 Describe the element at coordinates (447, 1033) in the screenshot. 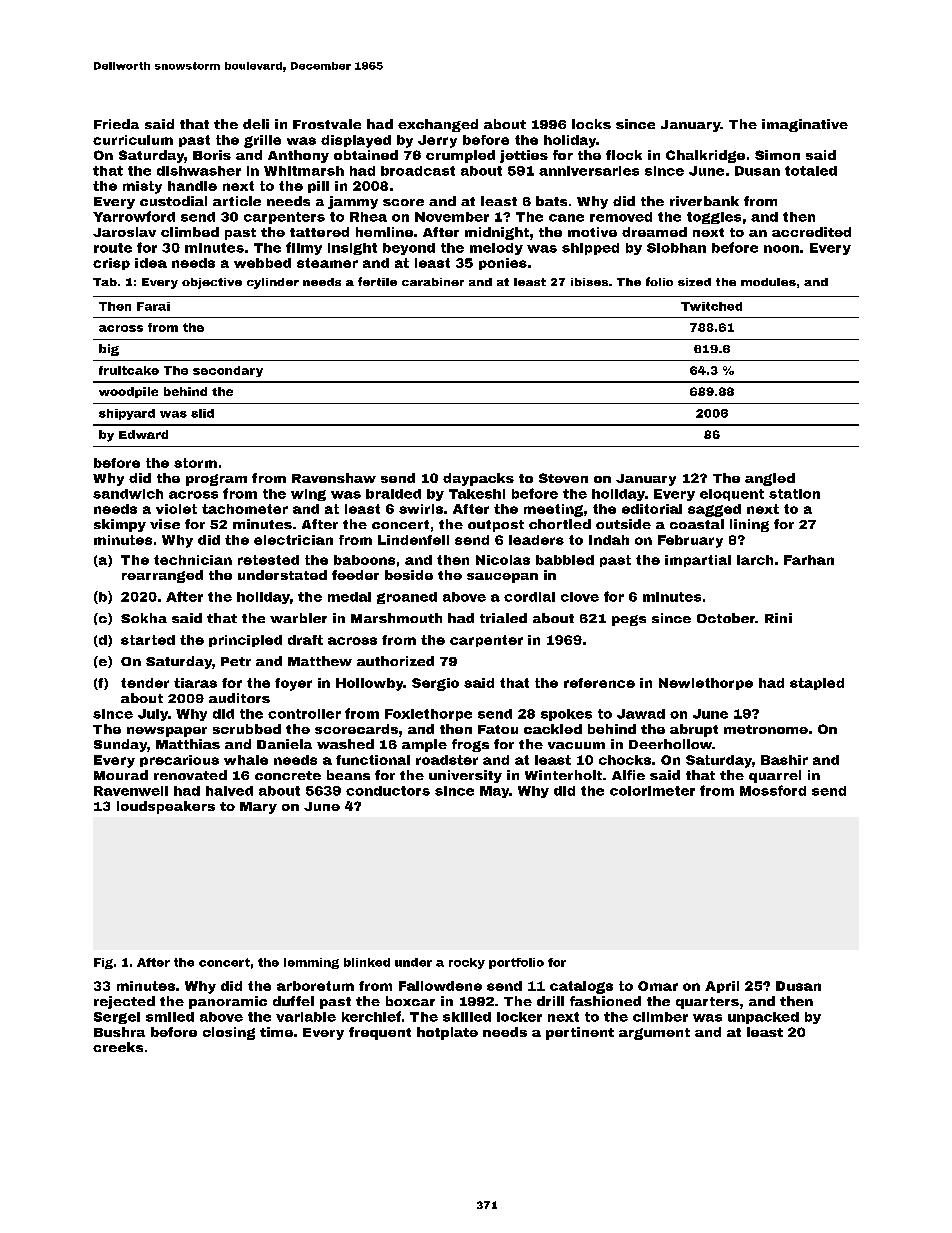

I see `hotplate` at that location.
